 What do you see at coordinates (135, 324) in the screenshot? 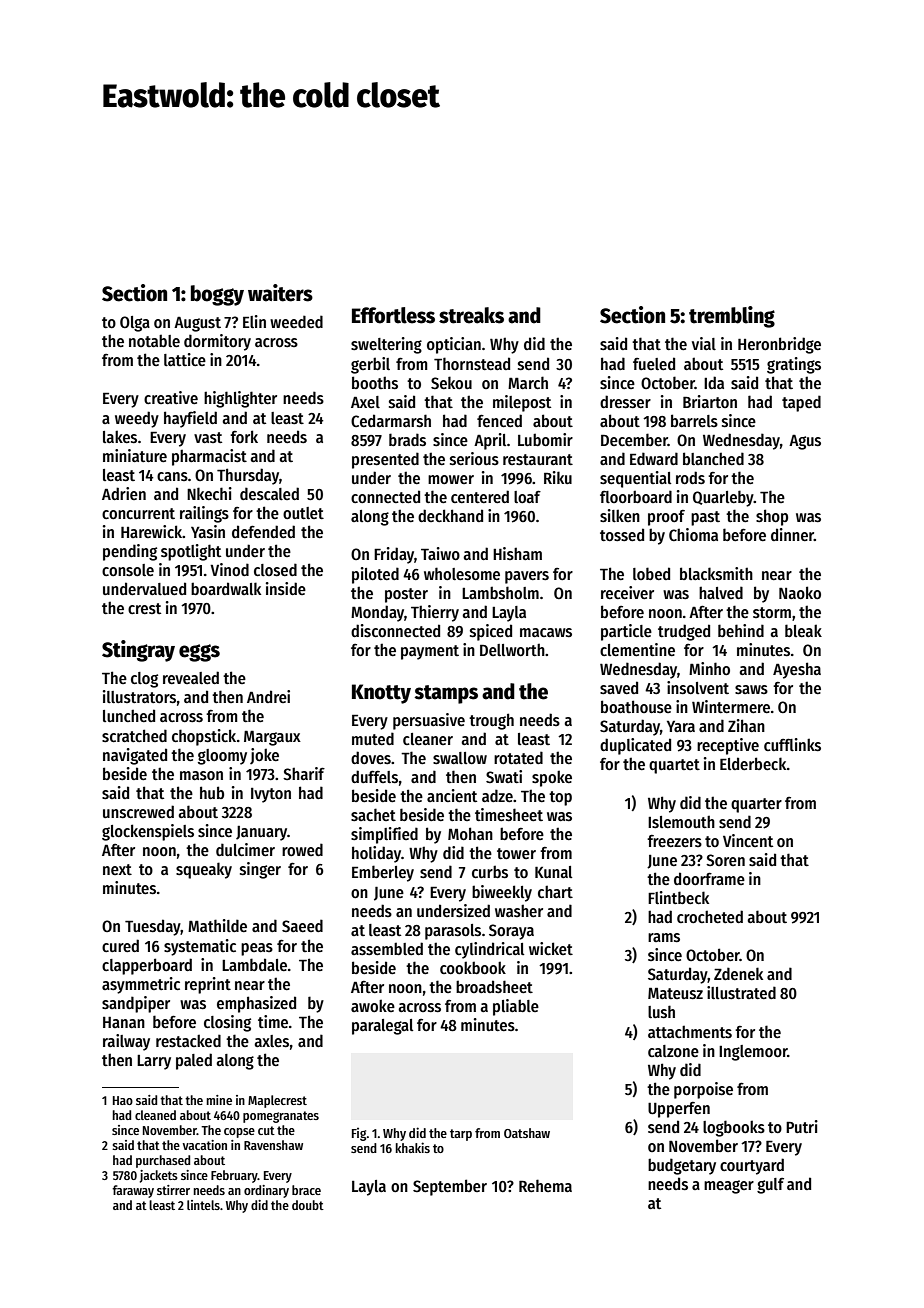
I see `Olga` at bounding box center [135, 324].
